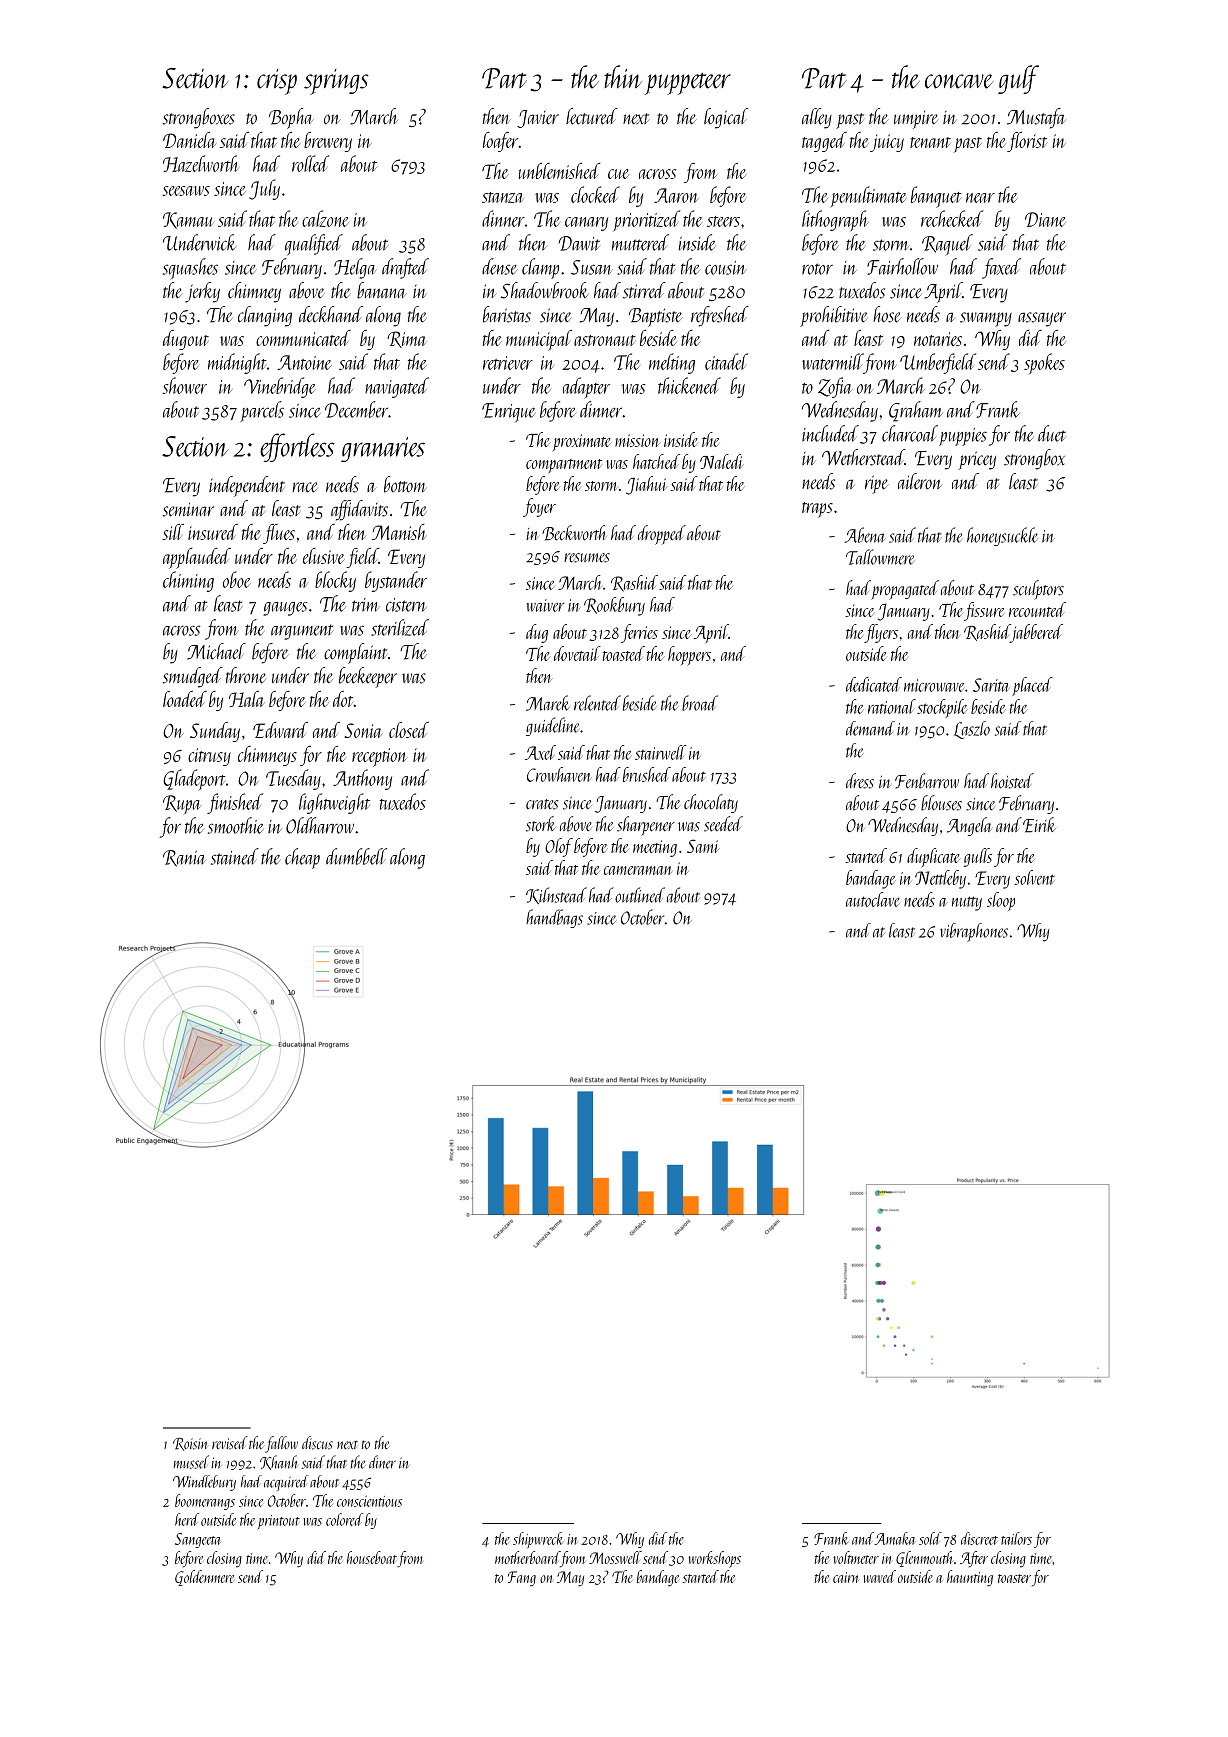 The image size is (1228, 1737). I want to click on vibraphones, so click(974, 932).
